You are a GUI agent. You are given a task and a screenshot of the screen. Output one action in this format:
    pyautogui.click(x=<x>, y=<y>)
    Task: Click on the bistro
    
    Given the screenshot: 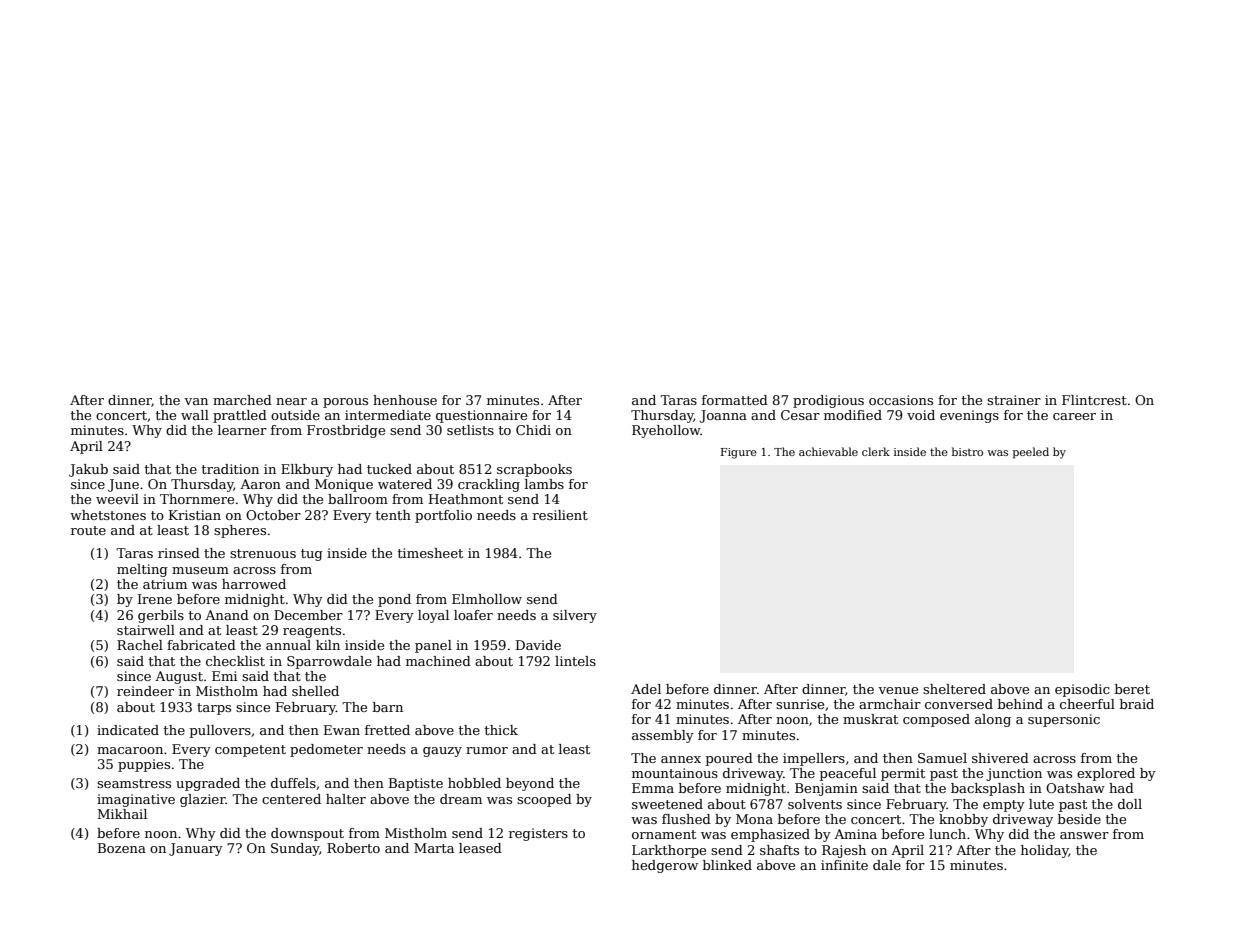 What is the action you would take?
    pyautogui.click(x=967, y=451)
